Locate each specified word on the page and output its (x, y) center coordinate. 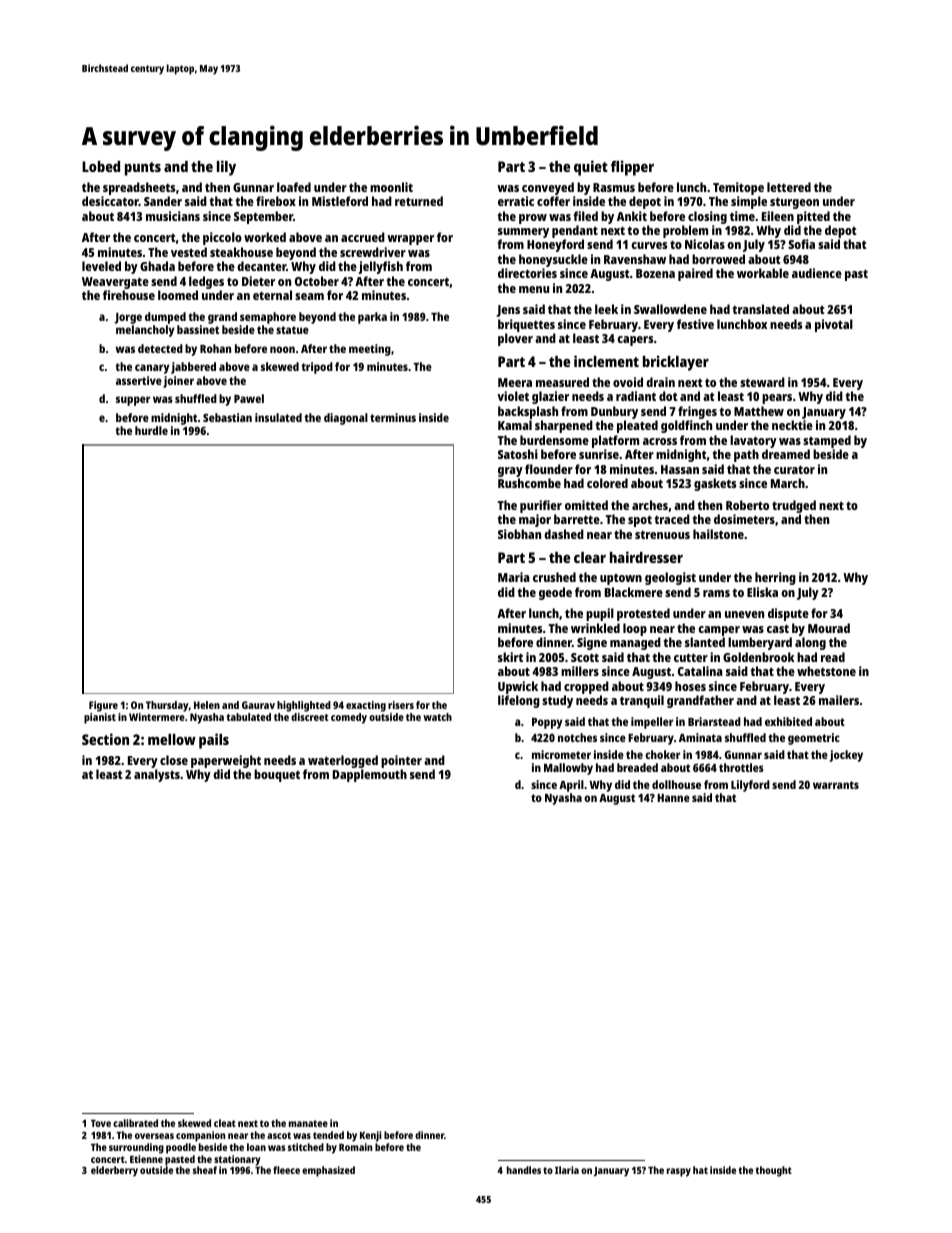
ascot (279, 1135)
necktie (792, 425)
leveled (101, 266)
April (571, 786)
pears (777, 399)
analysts (157, 775)
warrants (836, 785)
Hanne (673, 798)
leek (606, 309)
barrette (577, 519)
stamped (827, 441)
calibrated (135, 1123)
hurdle (151, 430)
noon (282, 349)
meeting (370, 350)
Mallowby (568, 769)
